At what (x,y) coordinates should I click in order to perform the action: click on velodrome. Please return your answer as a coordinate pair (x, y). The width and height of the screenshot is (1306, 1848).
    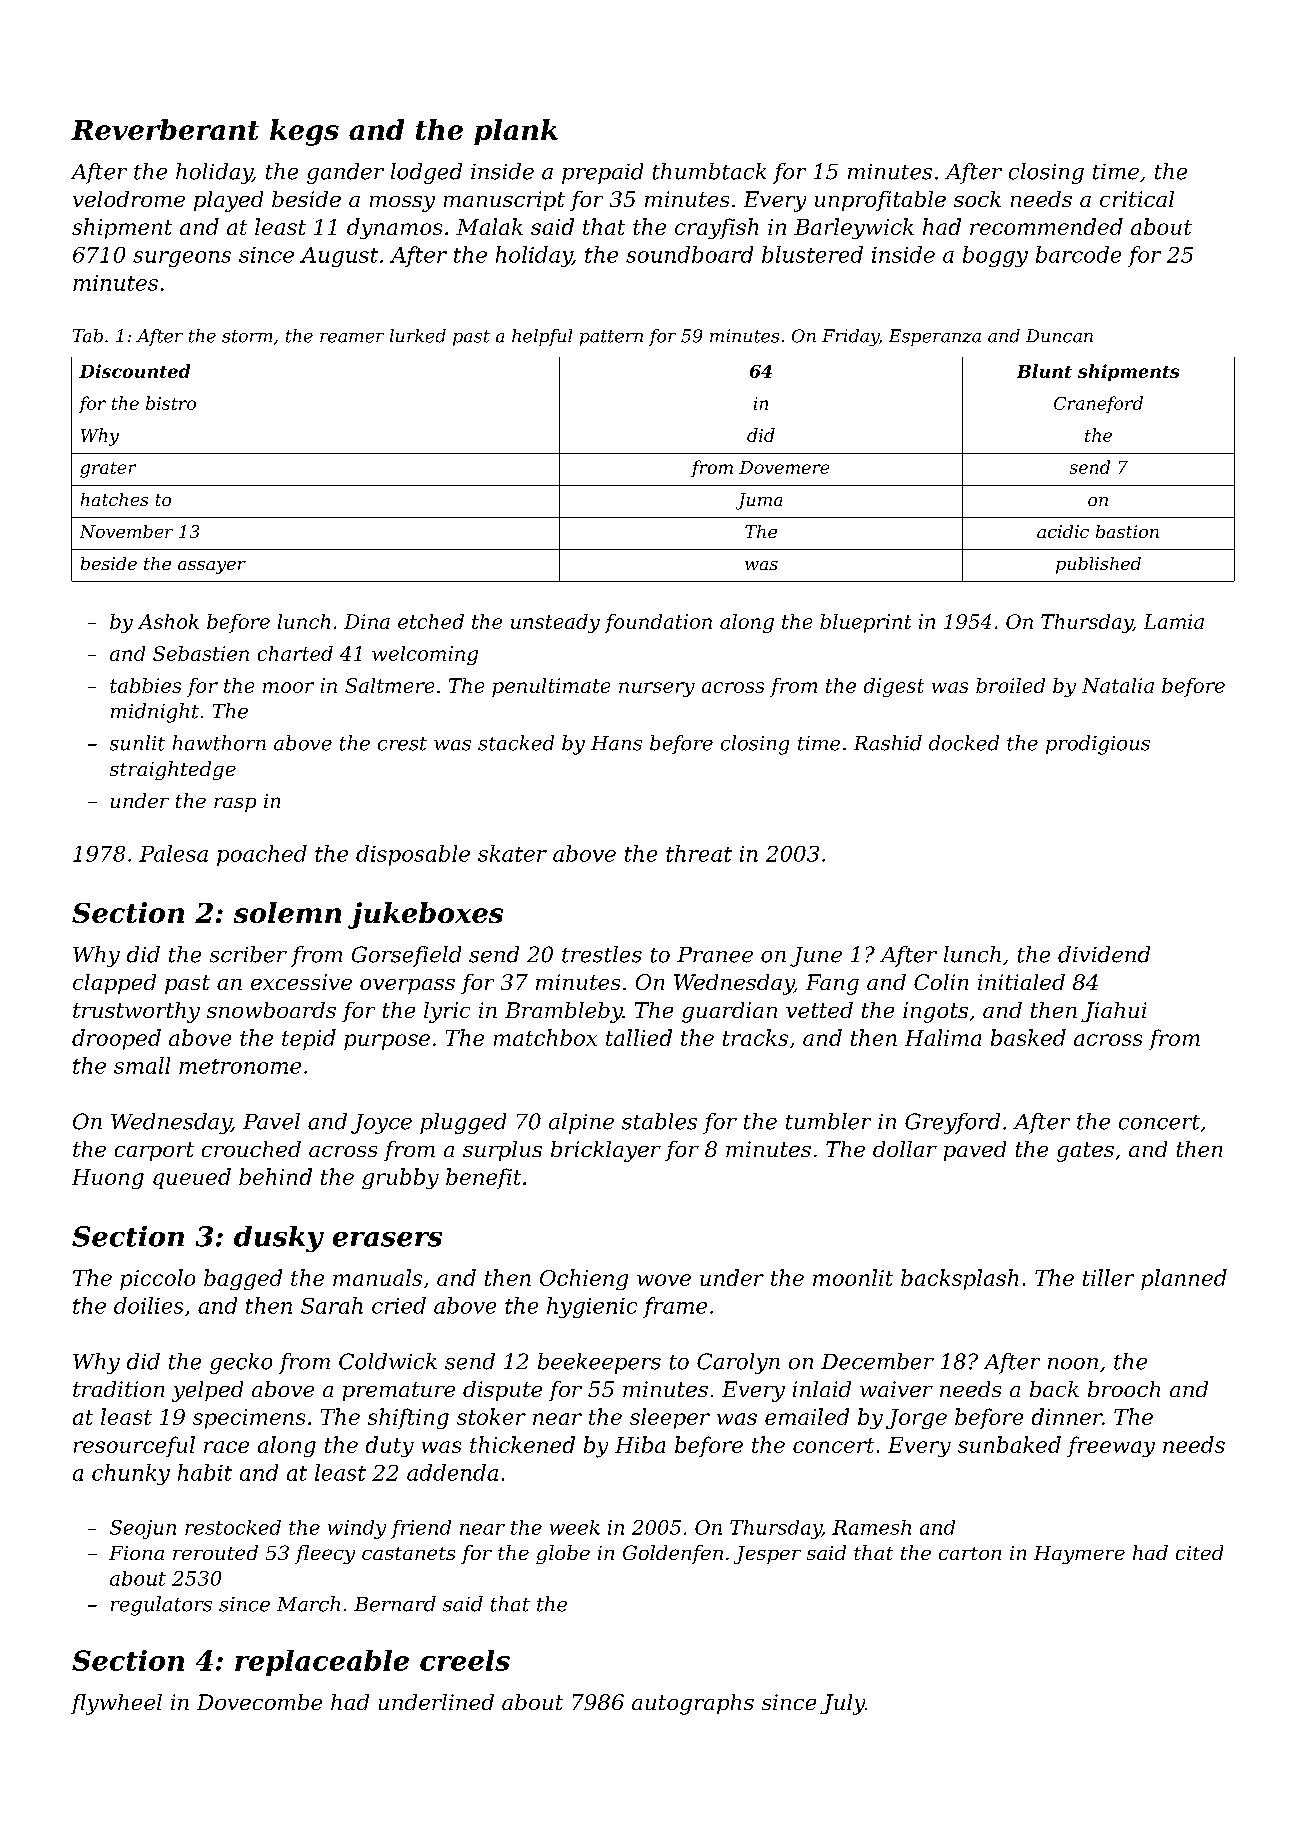
    Looking at the image, I should click on (129, 199).
